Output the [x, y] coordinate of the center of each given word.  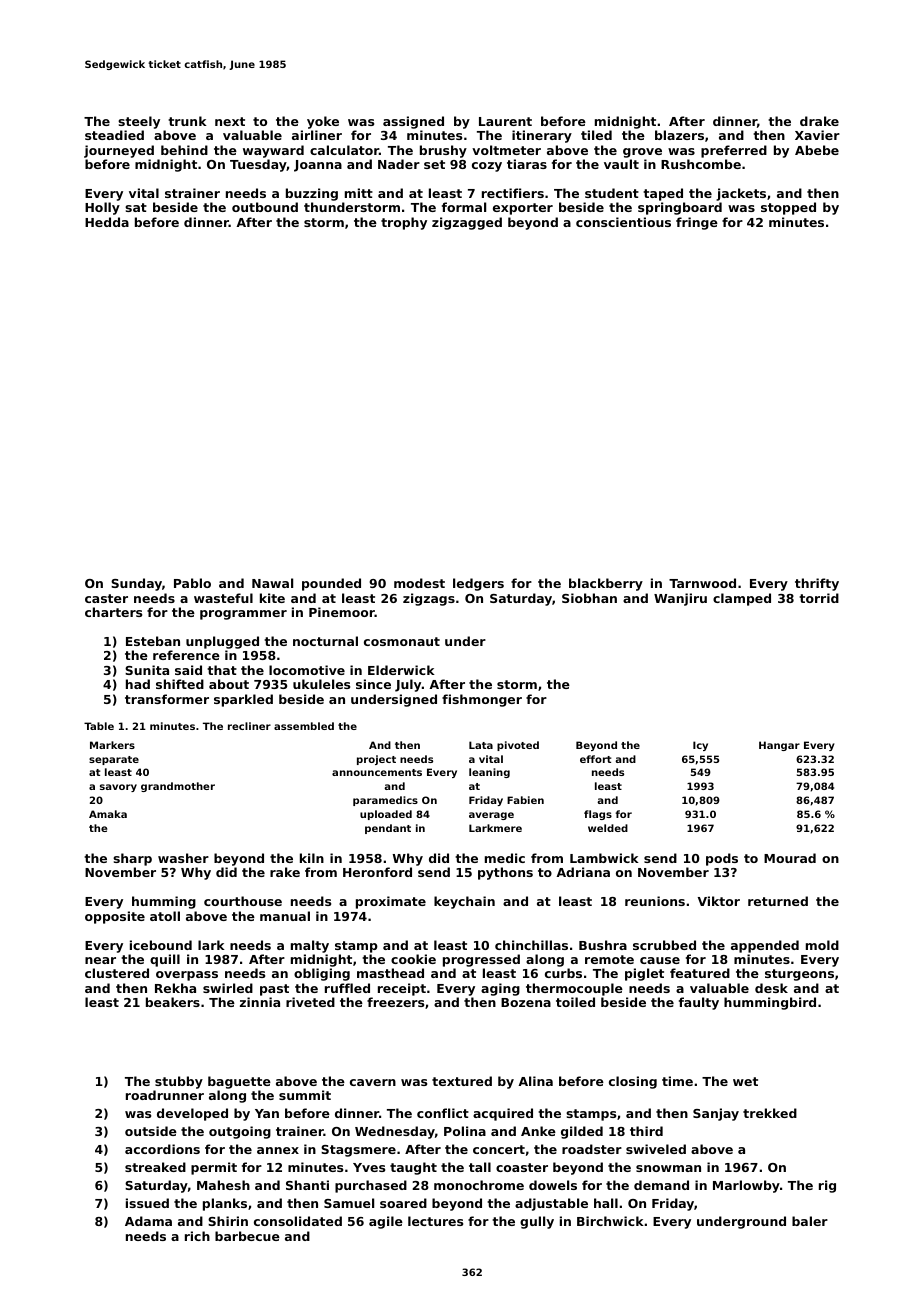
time [677, 1081]
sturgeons [799, 975]
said [188, 670]
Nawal [272, 583]
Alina [535, 1081]
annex [278, 1150]
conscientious [623, 222]
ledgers [478, 584]
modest [419, 583]
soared [403, 1203]
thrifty [817, 584]
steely [139, 122]
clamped [742, 599]
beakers [173, 1002]
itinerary [542, 136]
